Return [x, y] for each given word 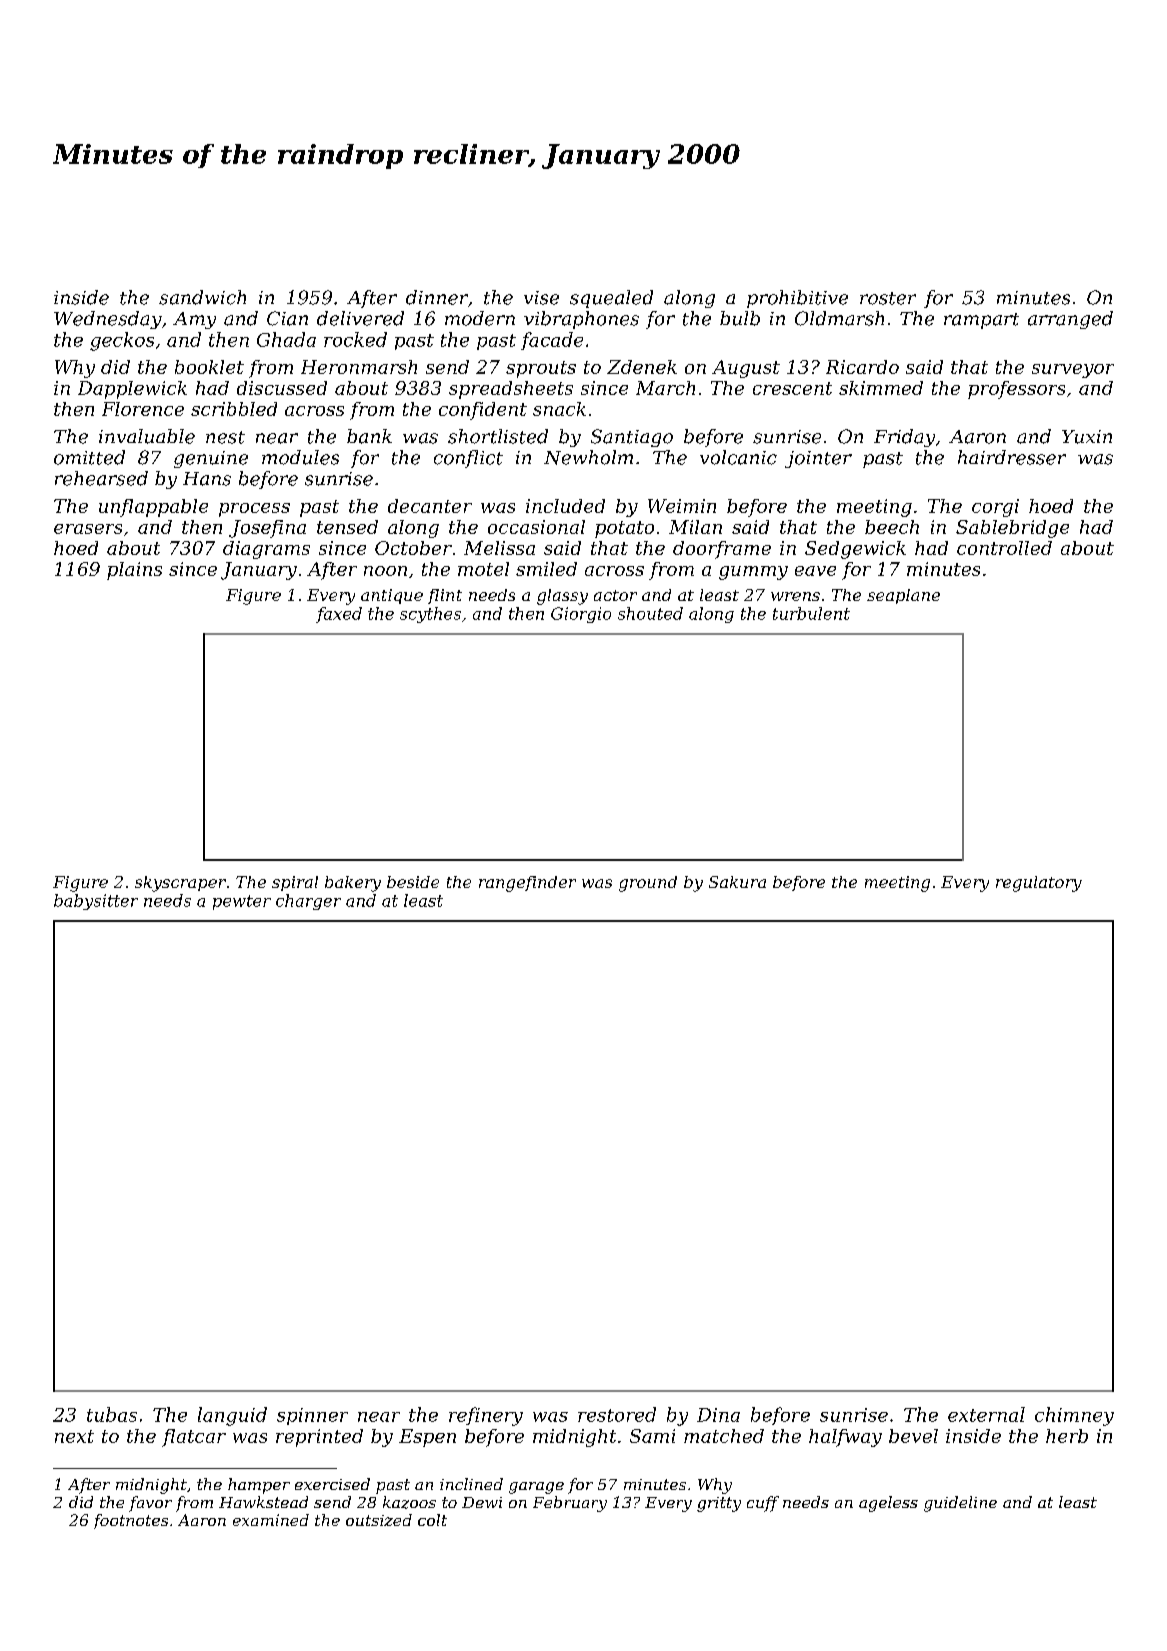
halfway [845, 1438]
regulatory [1039, 884]
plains [134, 571]
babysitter [96, 902]
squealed [611, 299]
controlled [1004, 548]
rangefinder [527, 884]
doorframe [722, 550]
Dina [718, 1415]
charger [308, 902]
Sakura [737, 882]
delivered [360, 318]
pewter [242, 902]
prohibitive [797, 299]
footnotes [131, 1521]
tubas [112, 1414]
